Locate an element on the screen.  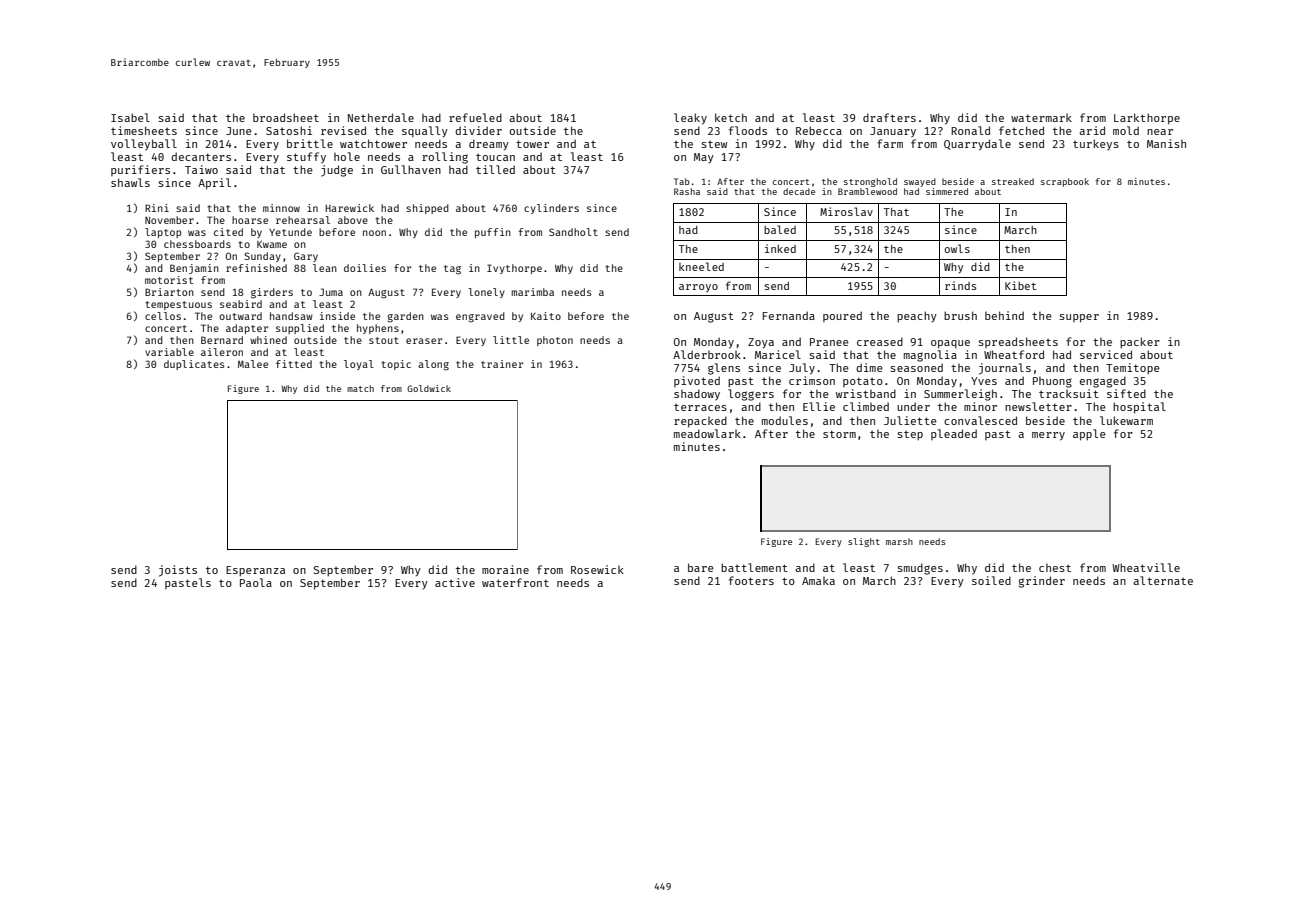
ketch is located at coordinates (731, 117).
